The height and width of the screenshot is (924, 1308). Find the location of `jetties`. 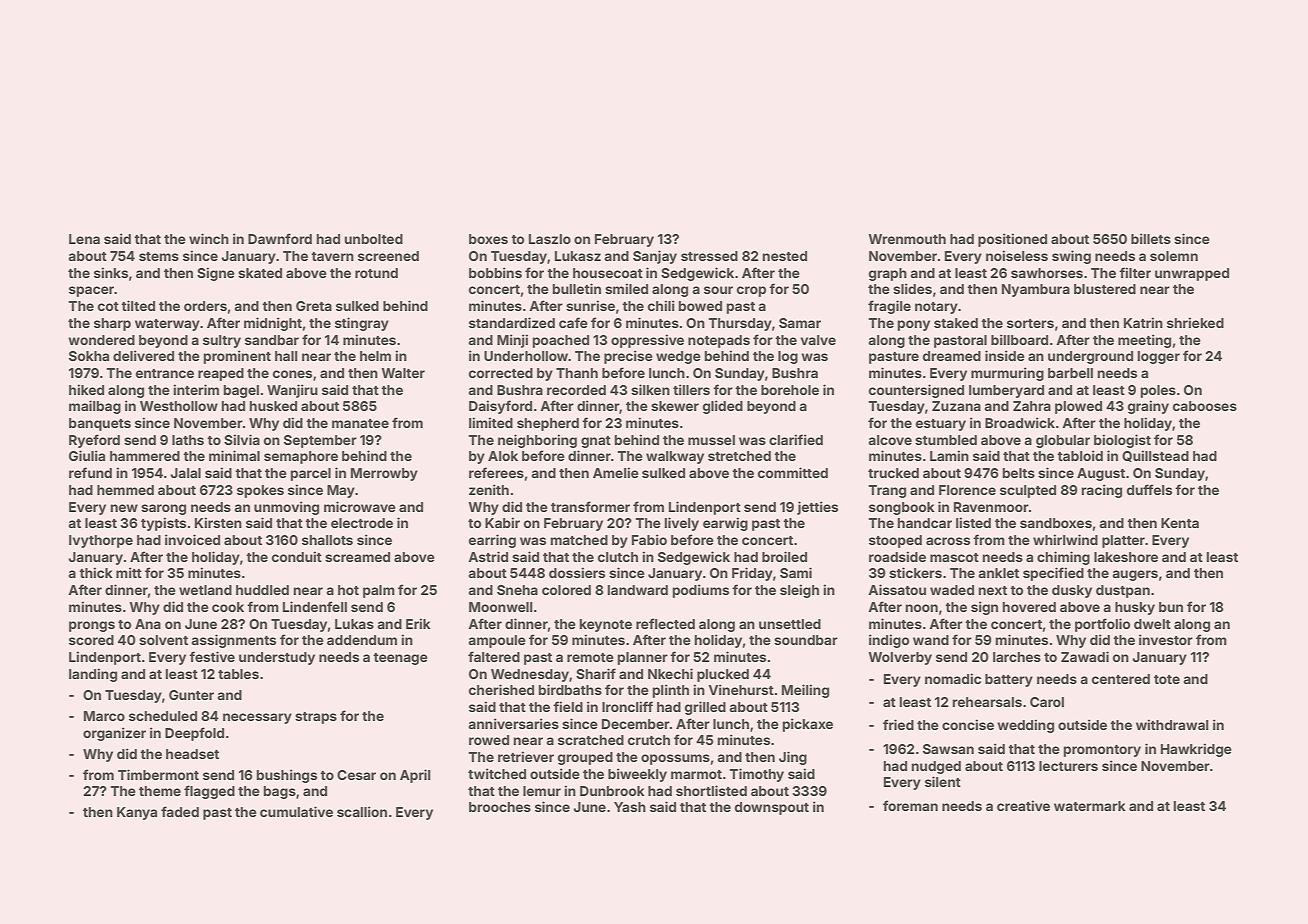

jetties is located at coordinates (817, 508).
